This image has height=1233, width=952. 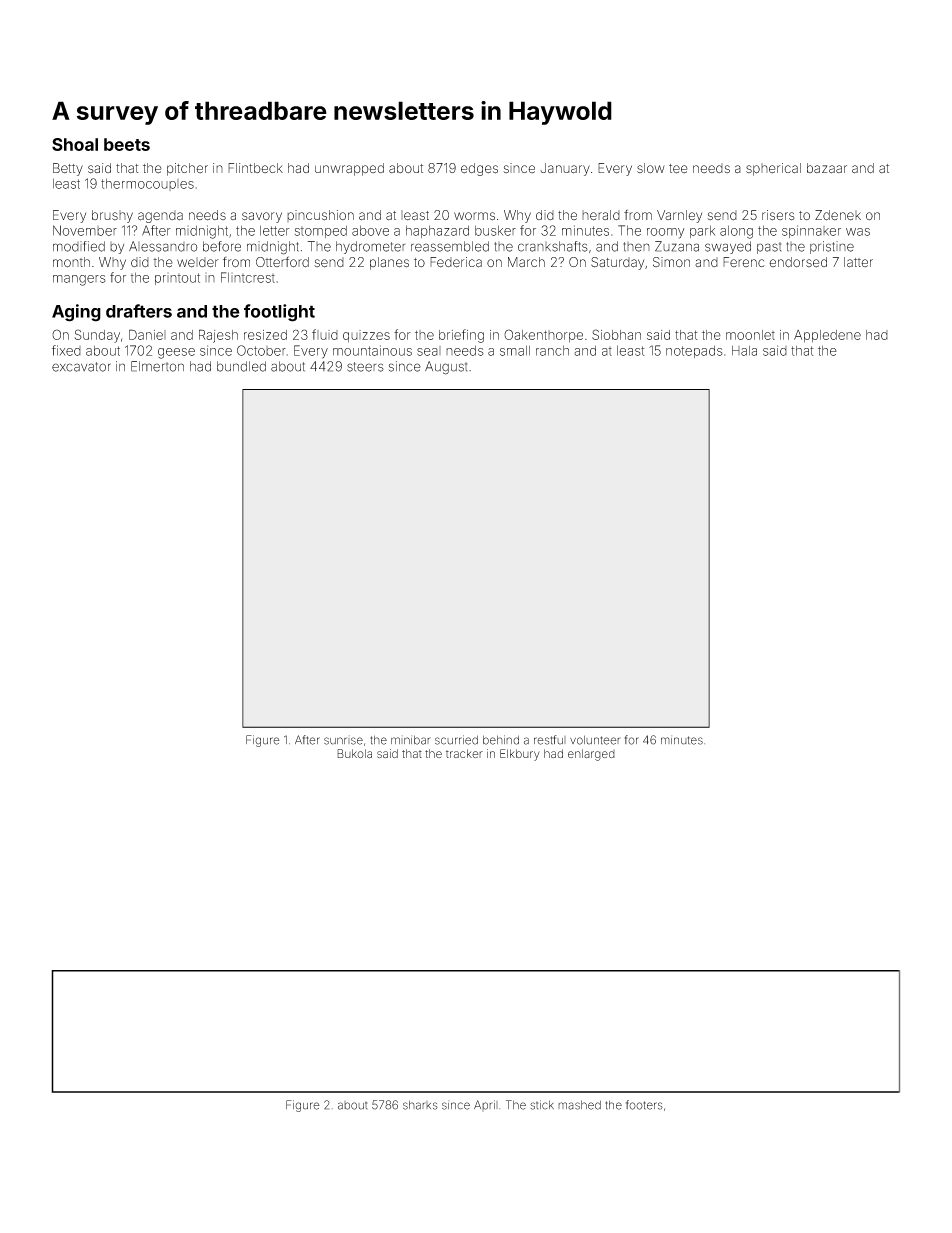 What do you see at coordinates (420, 1105) in the image?
I see `sharks` at bounding box center [420, 1105].
